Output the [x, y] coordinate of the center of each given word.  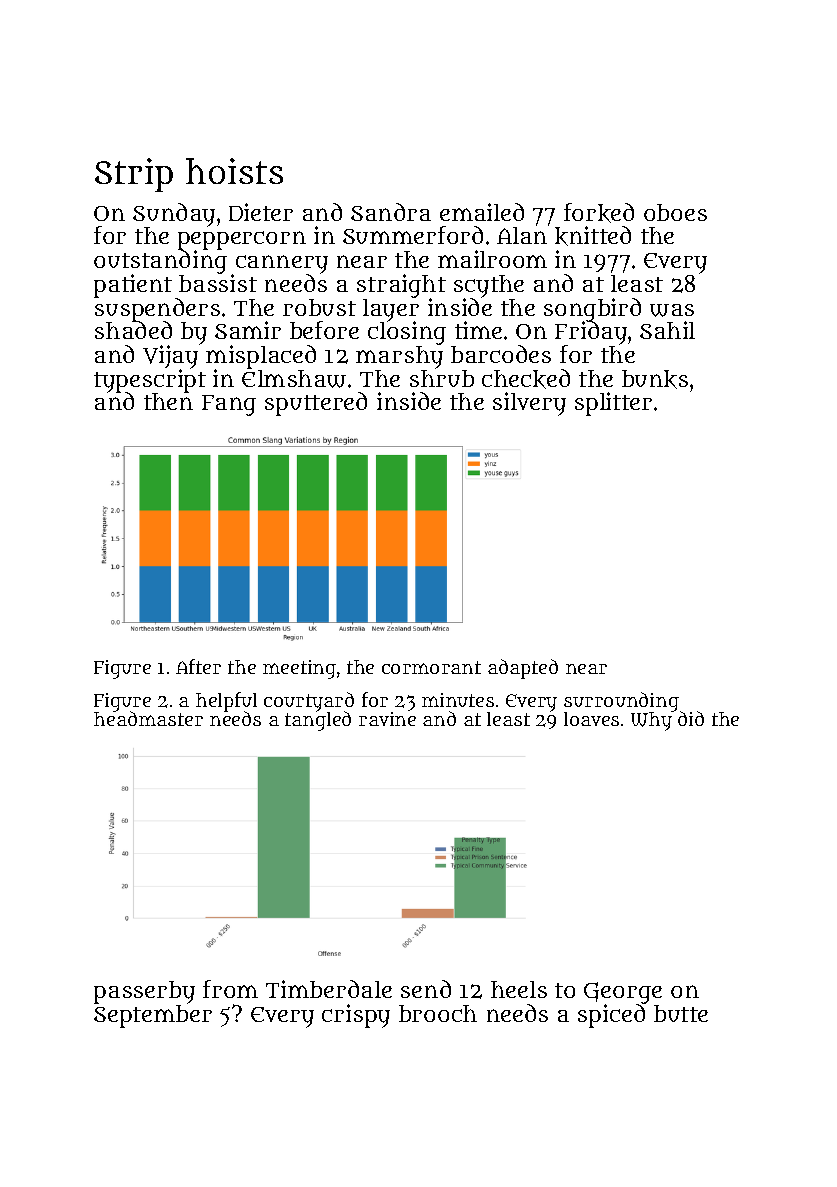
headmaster [148, 719]
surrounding [622, 702]
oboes [675, 212]
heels [519, 989]
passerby [144, 992]
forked [599, 213]
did [691, 719]
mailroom [492, 259]
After [198, 666]
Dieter [261, 212]
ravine [387, 719]
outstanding [160, 263]
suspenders [157, 310]
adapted [523, 669]
